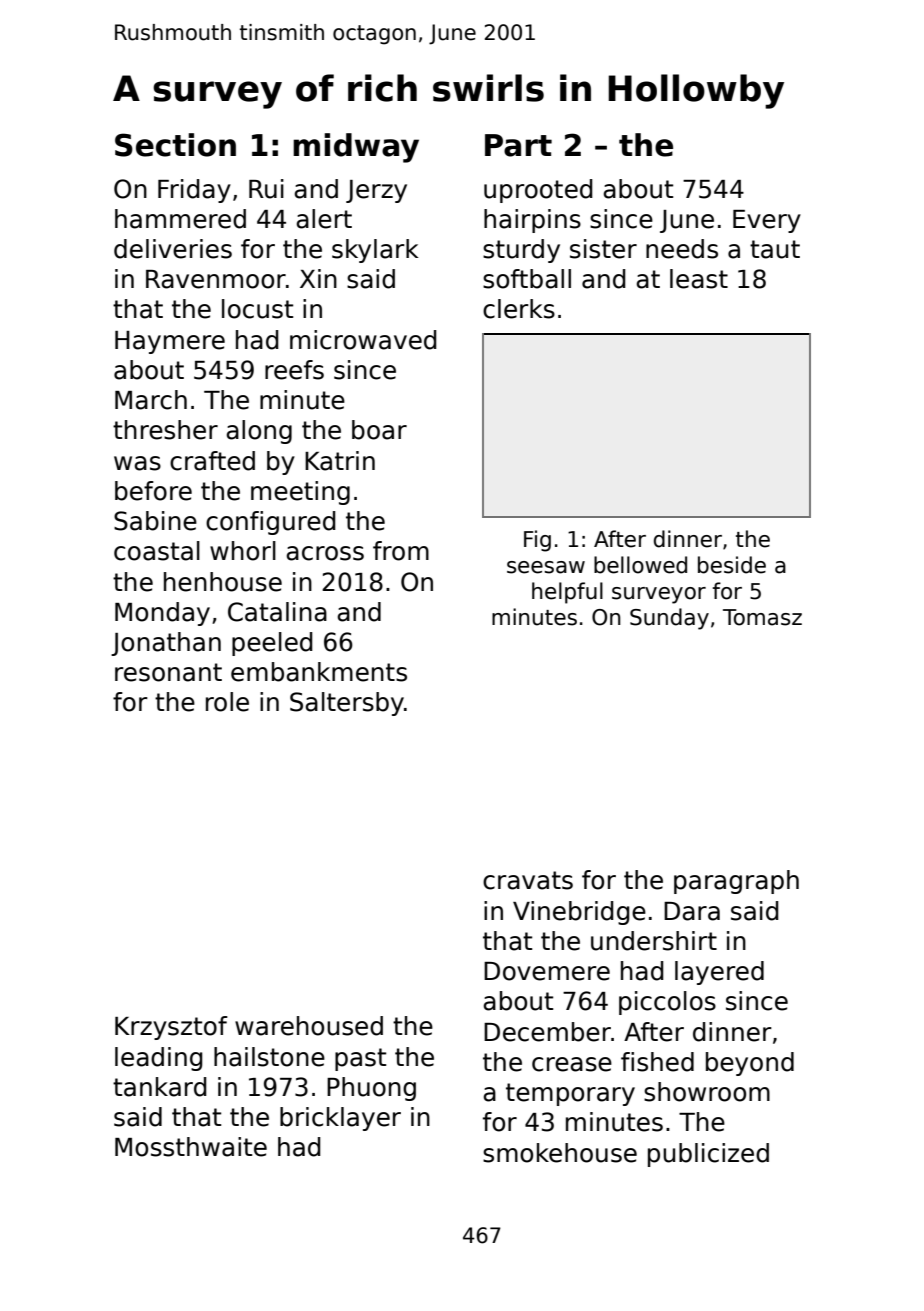 The height and width of the page is (1311, 924). What do you see at coordinates (732, 565) in the page?
I see `beside` at bounding box center [732, 565].
